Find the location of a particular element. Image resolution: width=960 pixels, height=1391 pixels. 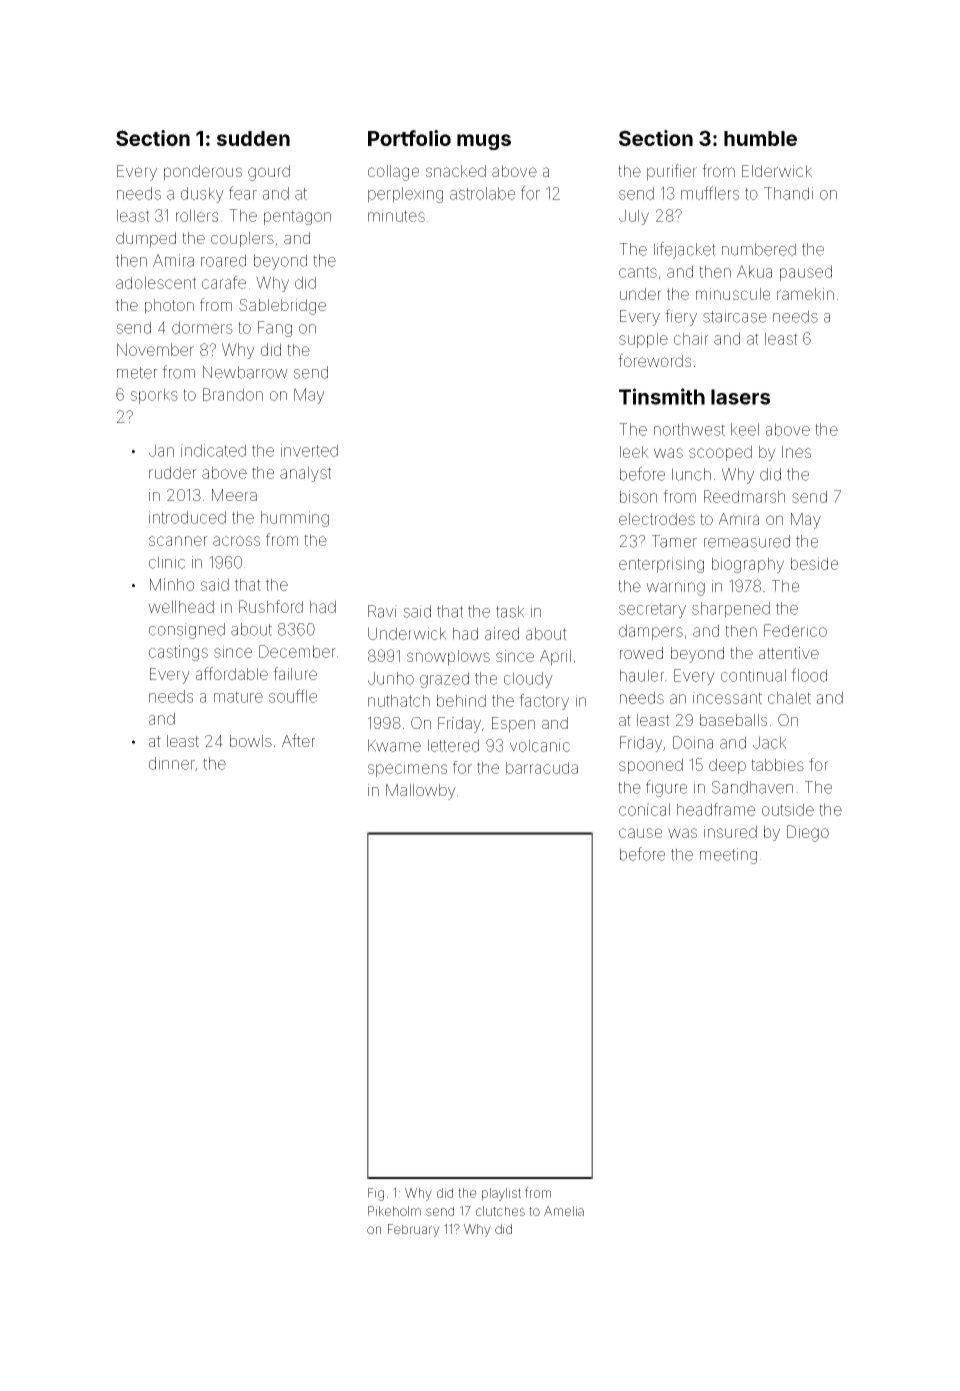

Mallowby is located at coordinates (421, 792).
